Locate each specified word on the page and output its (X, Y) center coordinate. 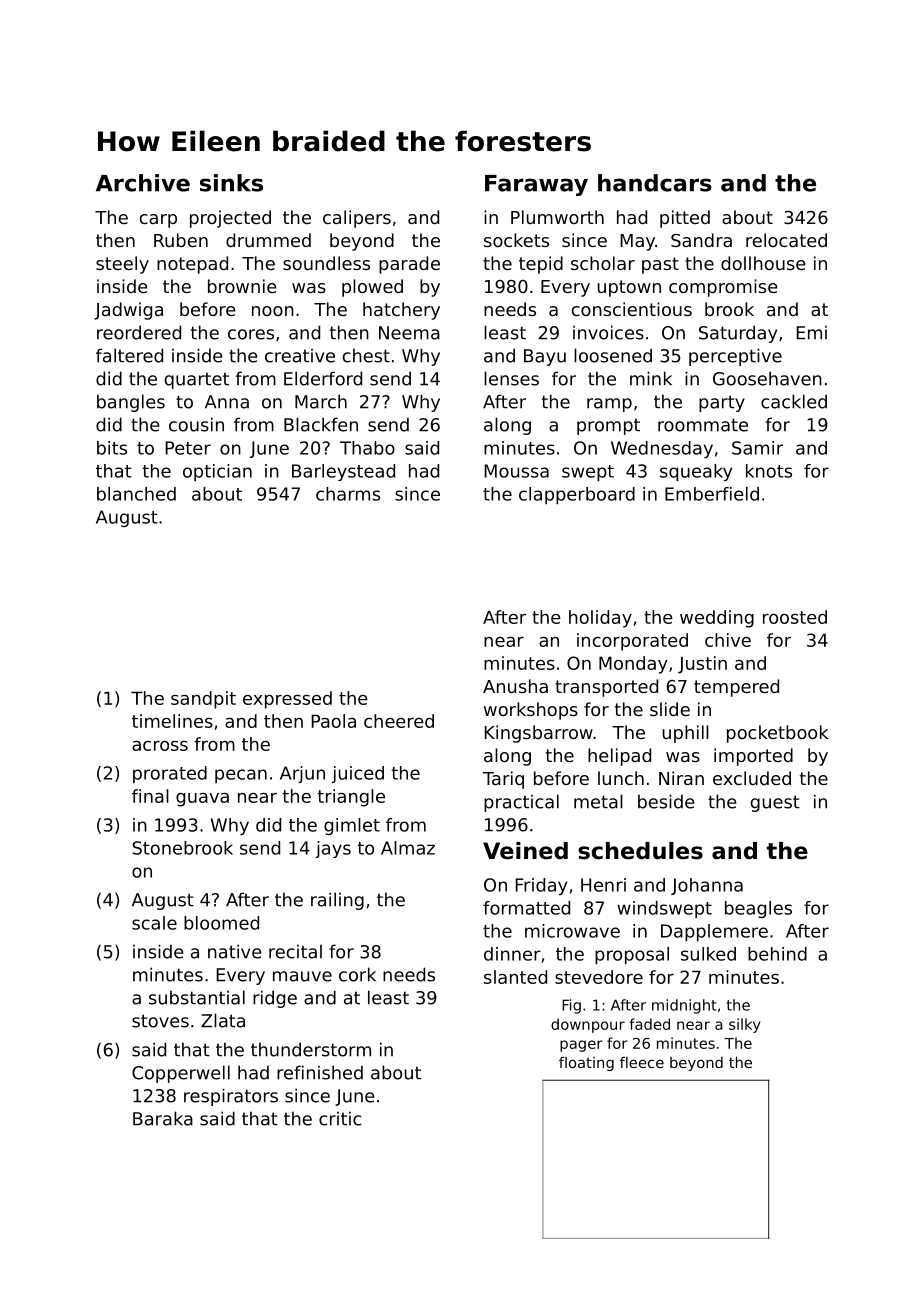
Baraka (163, 1118)
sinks (231, 183)
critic (340, 1118)
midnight (684, 1006)
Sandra (701, 240)
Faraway (536, 185)
